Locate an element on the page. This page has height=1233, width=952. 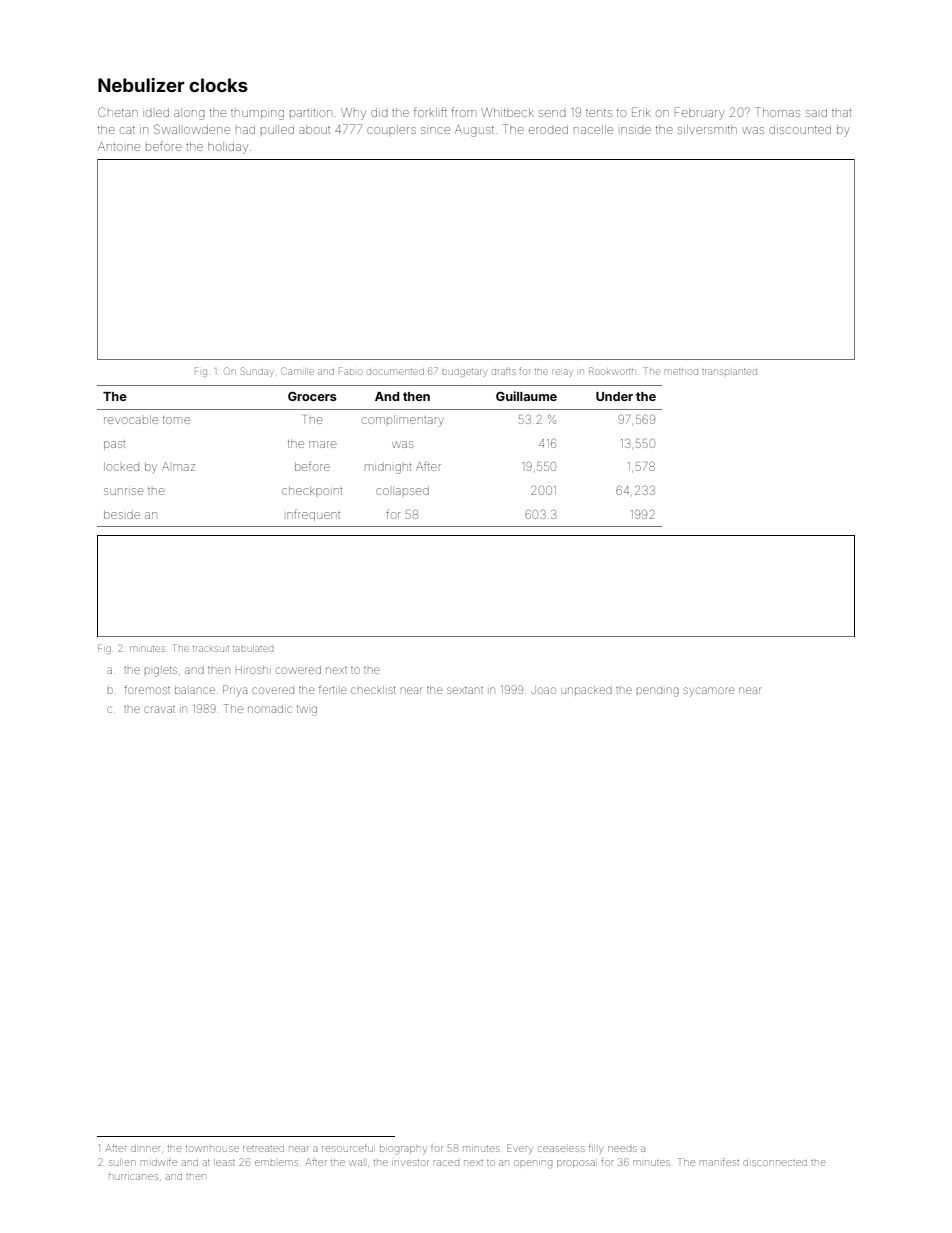
sycamore is located at coordinates (709, 692).
